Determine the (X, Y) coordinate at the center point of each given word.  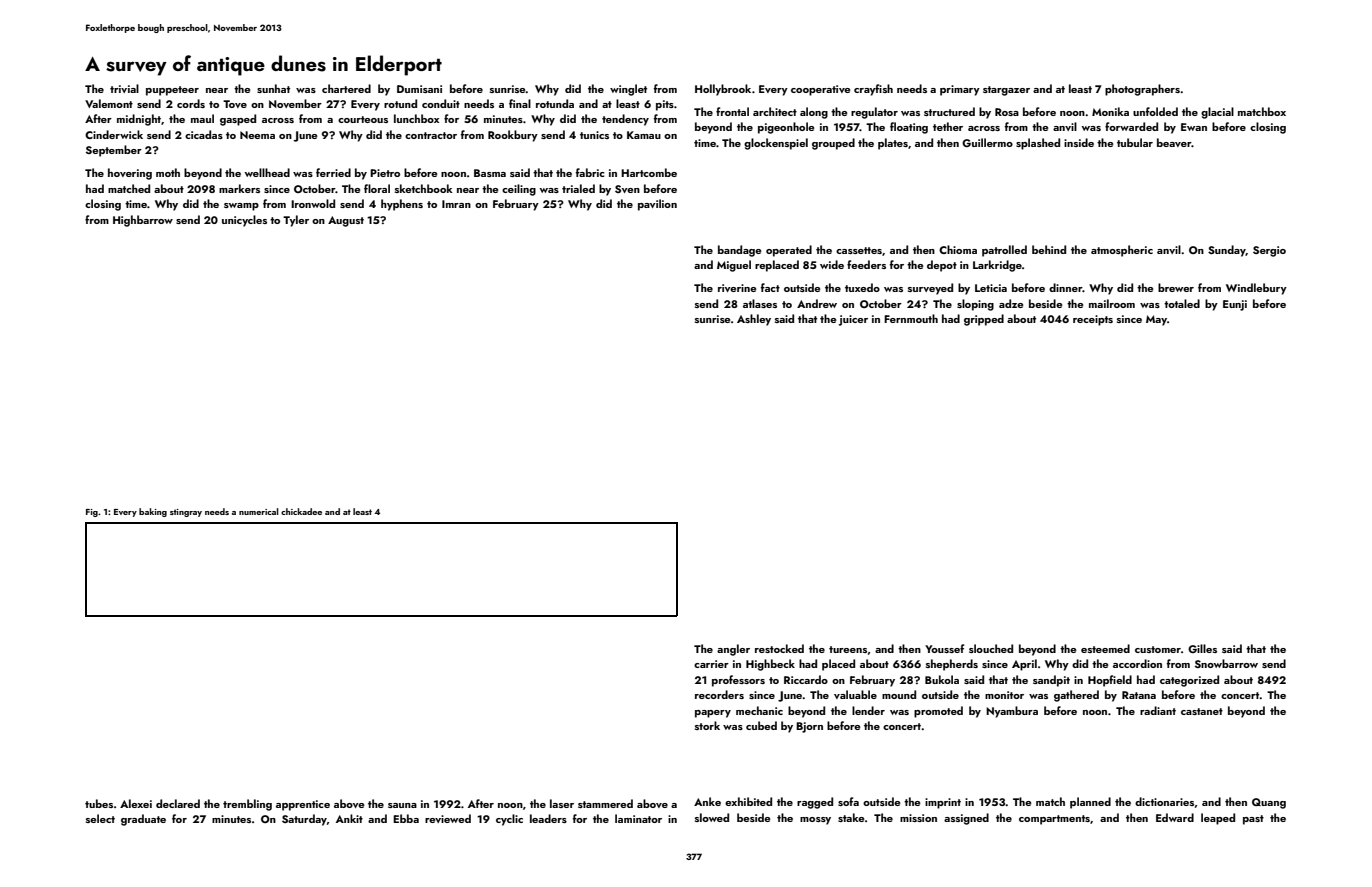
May (1156, 320)
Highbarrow (143, 221)
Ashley (754, 320)
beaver (1174, 142)
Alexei (136, 803)
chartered (346, 88)
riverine (737, 288)
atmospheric (1122, 251)
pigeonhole (786, 128)
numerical (259, 511)
